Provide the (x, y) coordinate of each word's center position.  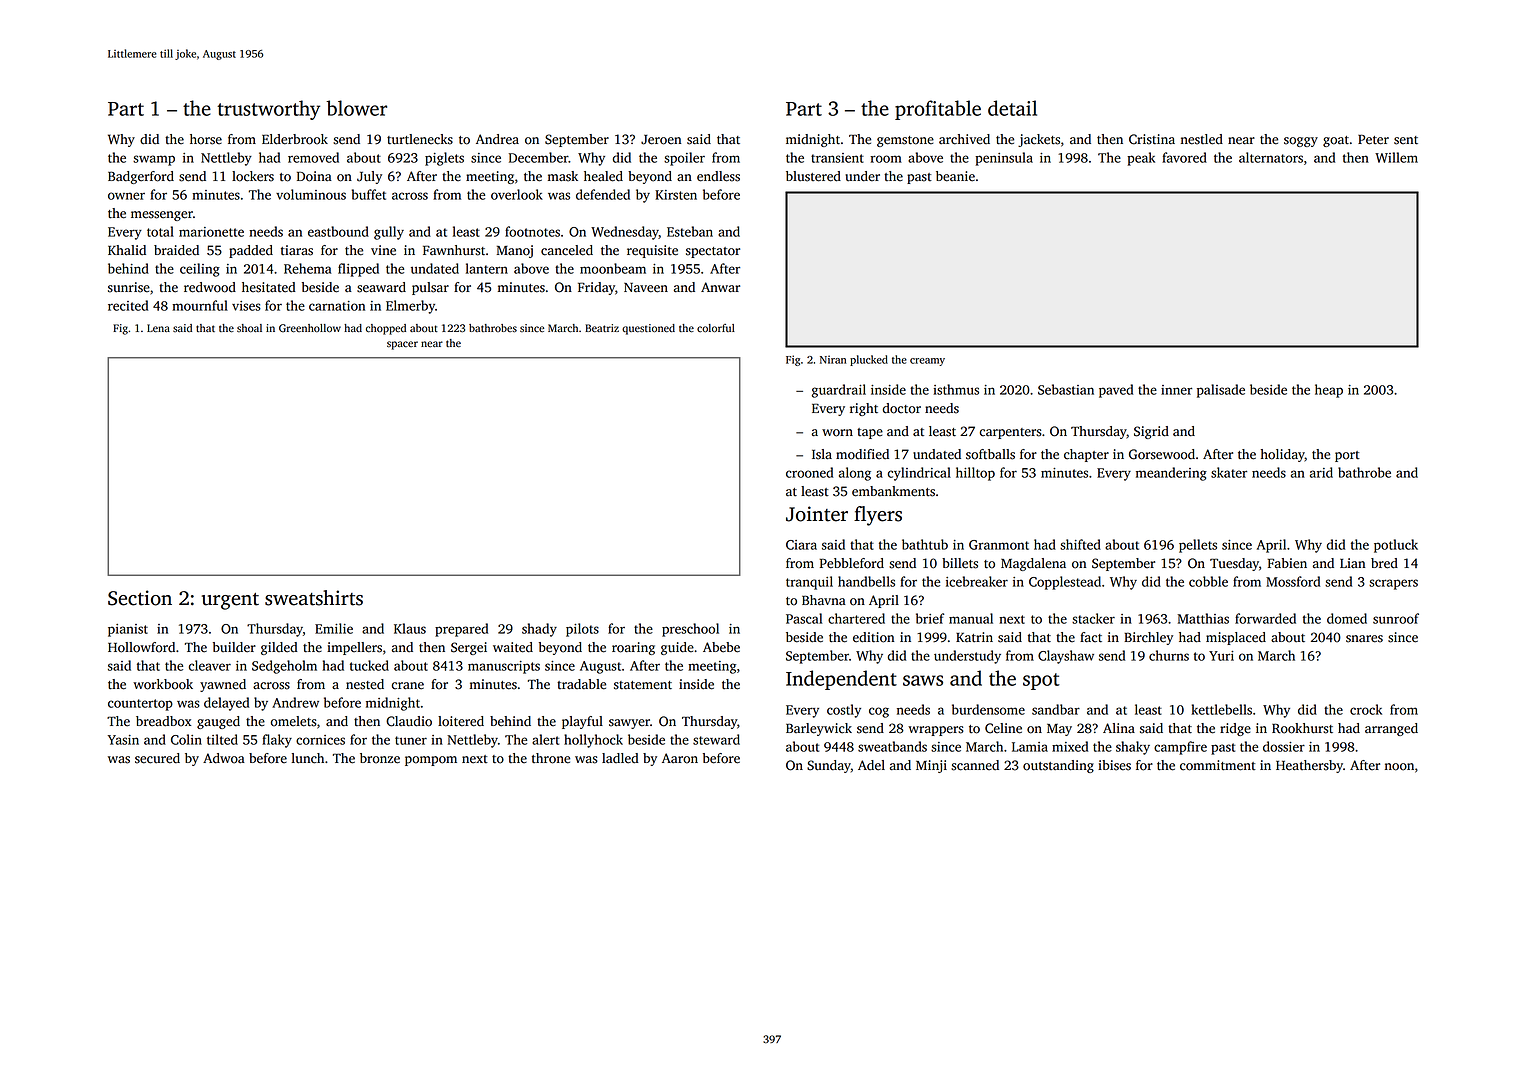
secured (157, 758)
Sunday (829, 766)
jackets (1039, 140)
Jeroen (661, 140)
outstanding (1058, 766)
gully (389, 233)
